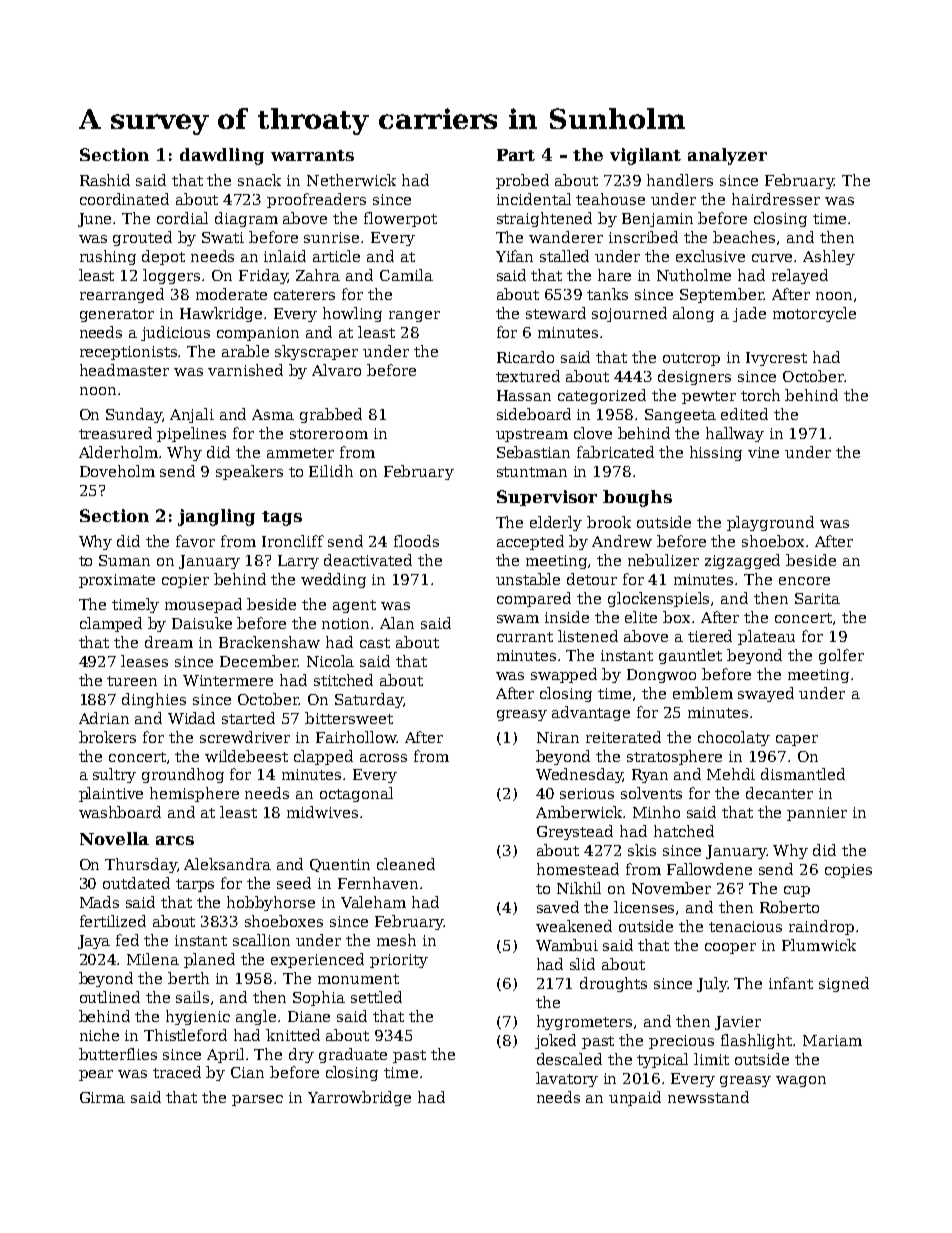 The width and height of the page is (952, 1233). I want to click on hairdresser, so click(776, 199).
